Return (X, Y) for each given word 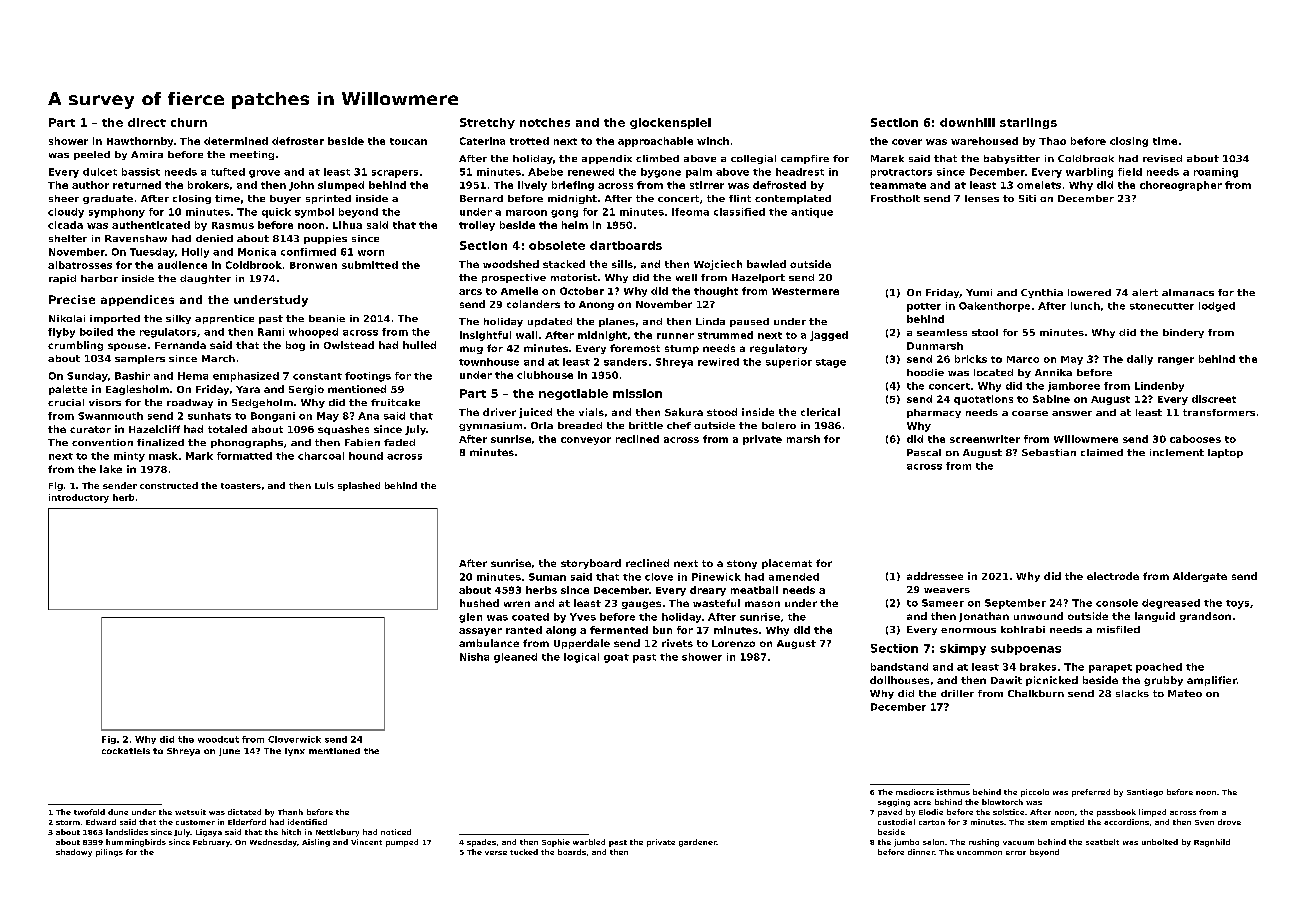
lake (111, 469)
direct (147, 122)
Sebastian (1049, 452)
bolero (779, 425)
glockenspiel (670, 123)
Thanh (290, 812)
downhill (967, 122)
